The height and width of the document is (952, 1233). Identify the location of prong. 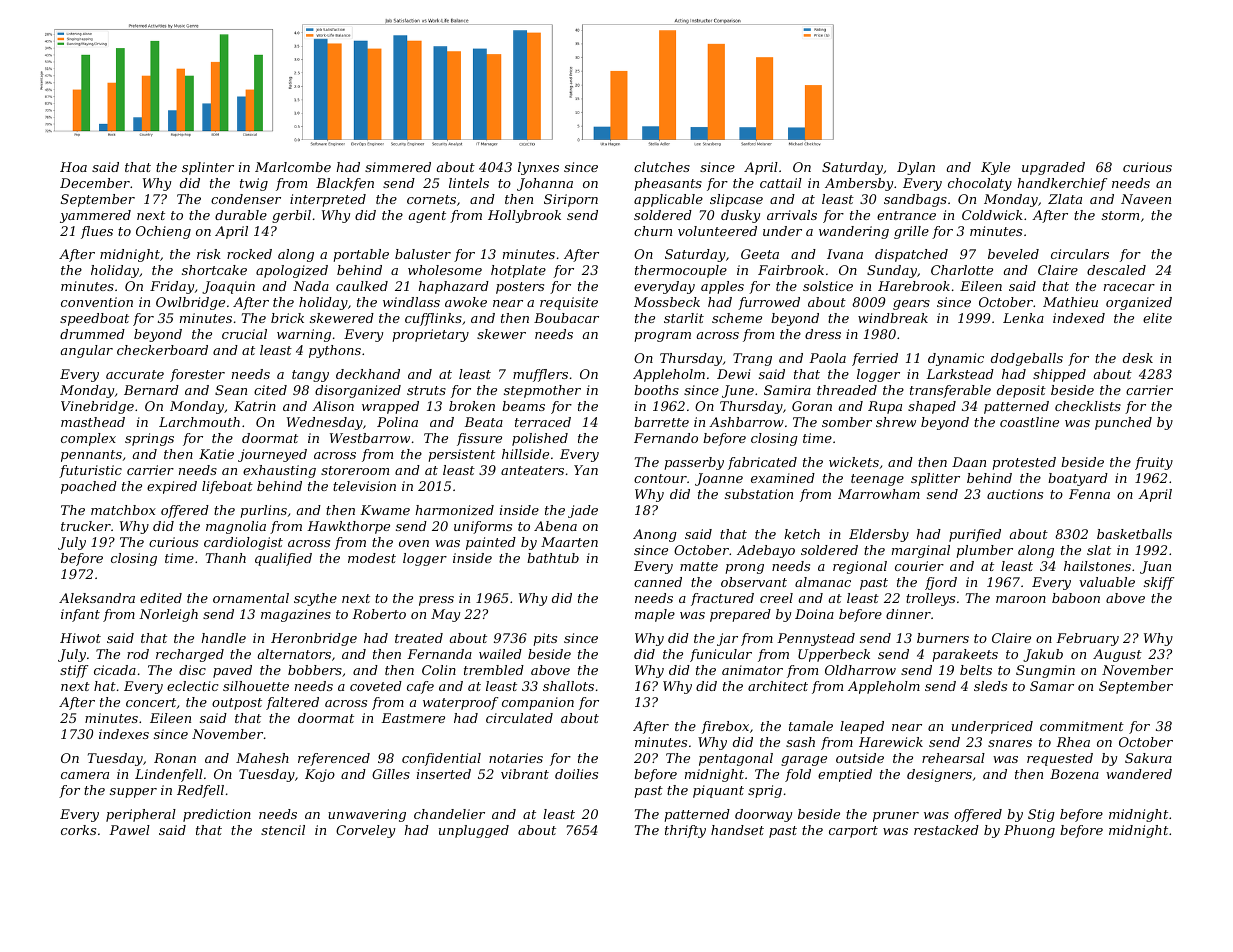
(744, 569).
